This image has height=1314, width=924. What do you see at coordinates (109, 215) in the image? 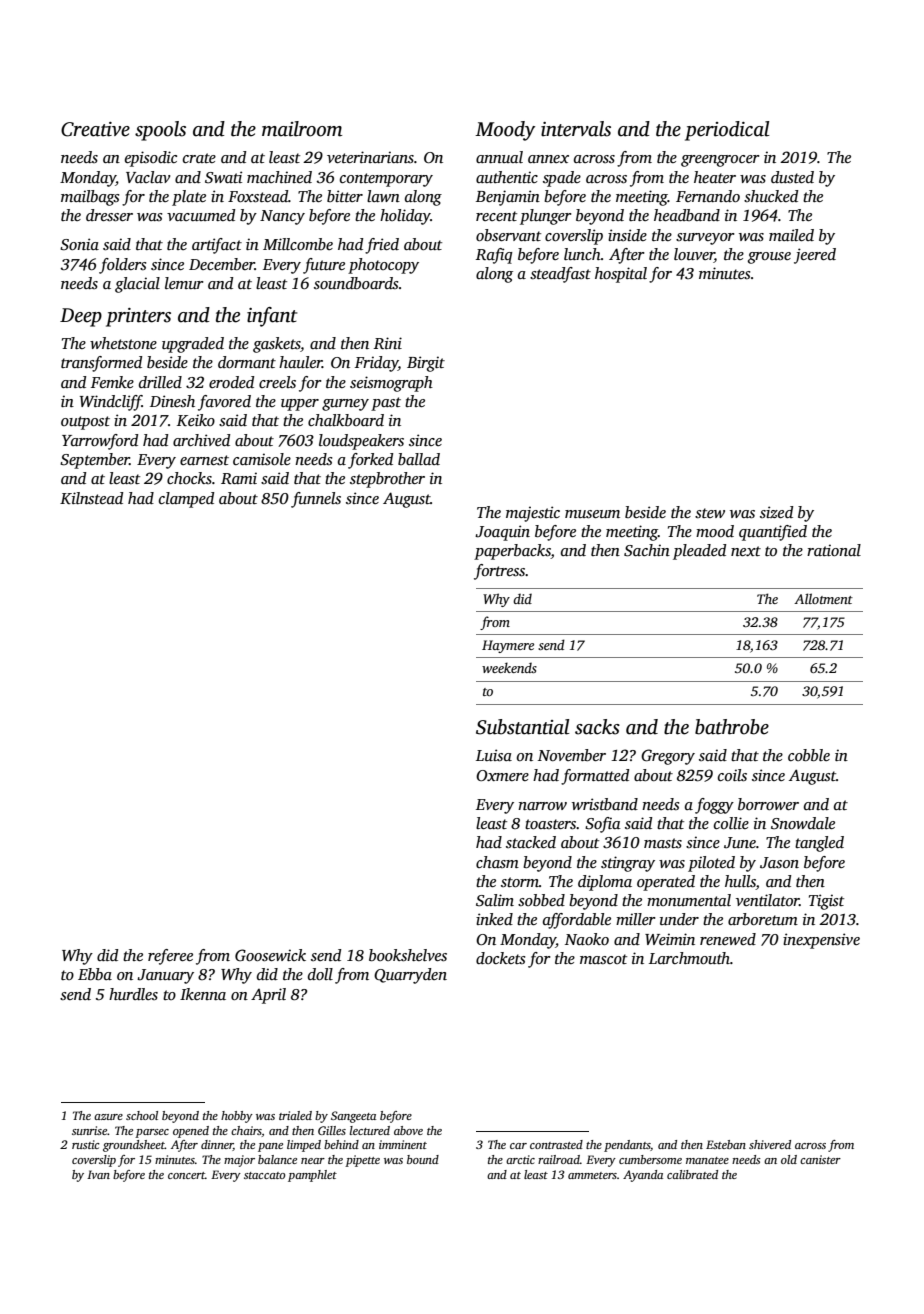
I see `dresser` at bounding box center [109, 215].
